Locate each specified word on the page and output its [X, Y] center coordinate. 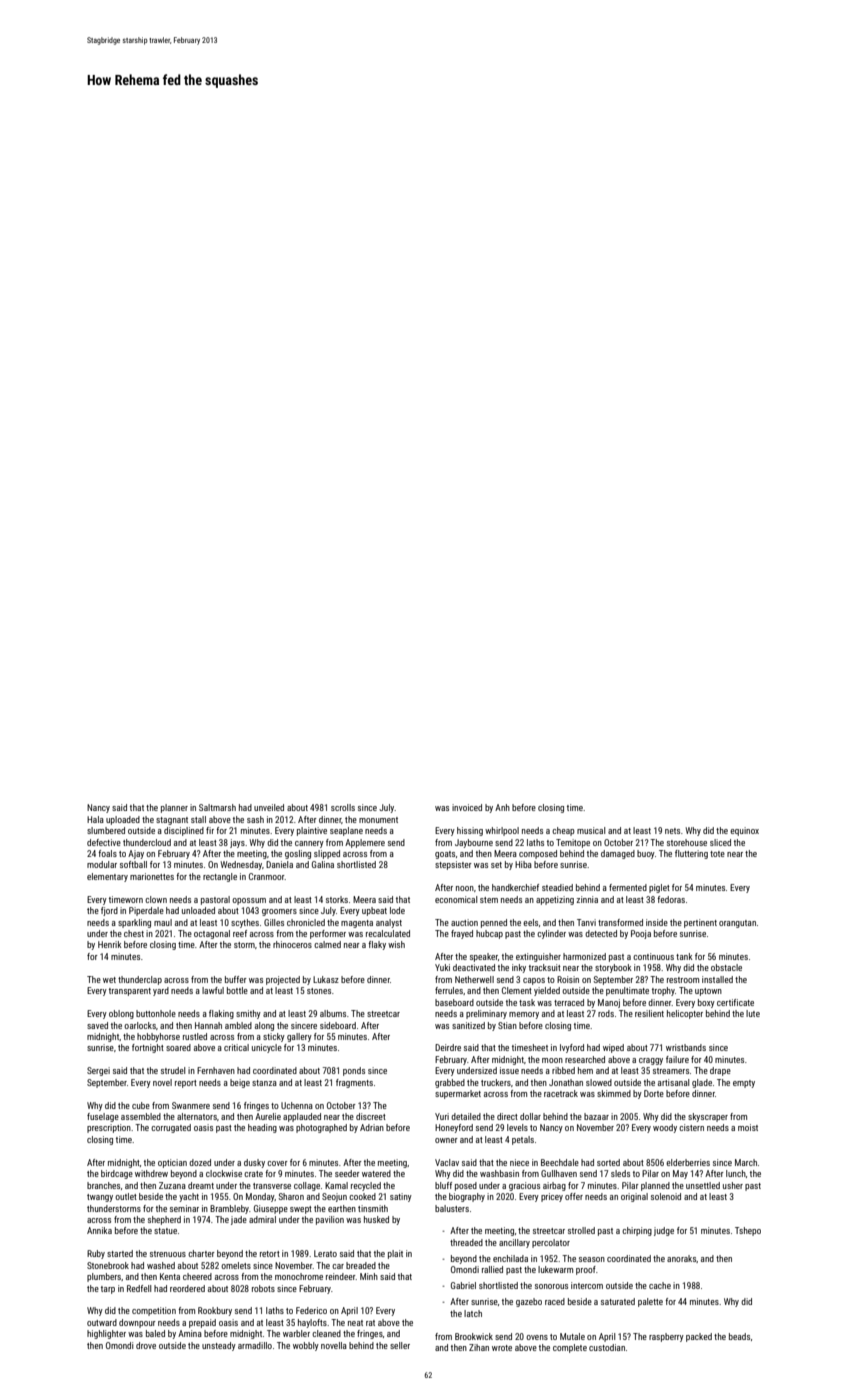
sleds [620, 1173]
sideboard [338, 1025]
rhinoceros [292, 944]
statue [165, 1231]
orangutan [737, 924]
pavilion [330, 1220]
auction [464, 922]
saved [97, 1025]
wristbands [686, 1047]
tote [717, 854]
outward [102, 1322]
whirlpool [502, 831]
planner [174, 808]
